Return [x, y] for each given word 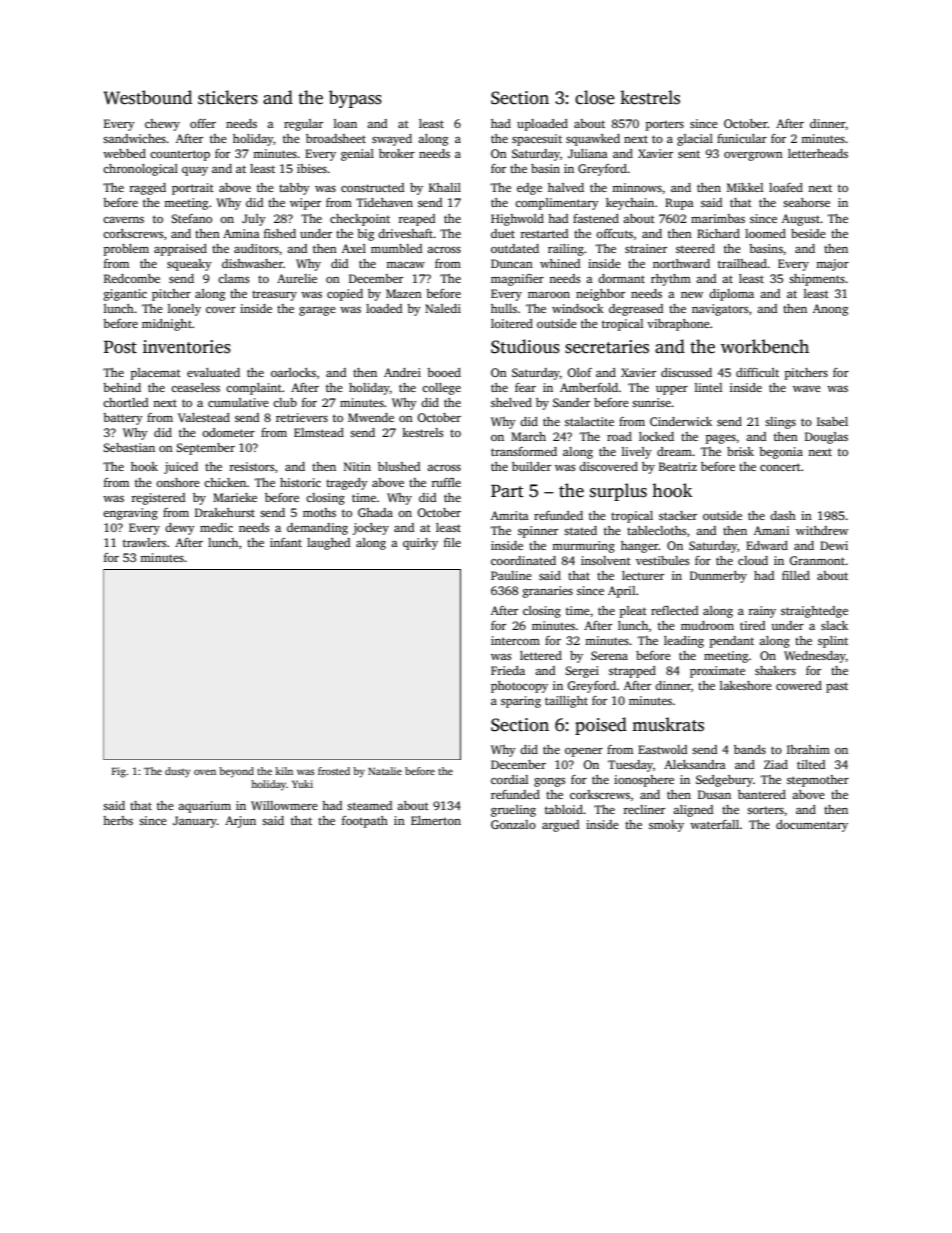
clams [233, 278]
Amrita [510, 515]
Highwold [517, 220]
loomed [765, 233]
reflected [674, 610]
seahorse [806, 202]
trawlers [144, 542]
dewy [180, 529]
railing [566, 250]
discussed [686, 372]
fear [525, 387]
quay [195, 171]
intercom [515, 640]
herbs [118, 820]
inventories [187, 347]
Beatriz [678, 466]
